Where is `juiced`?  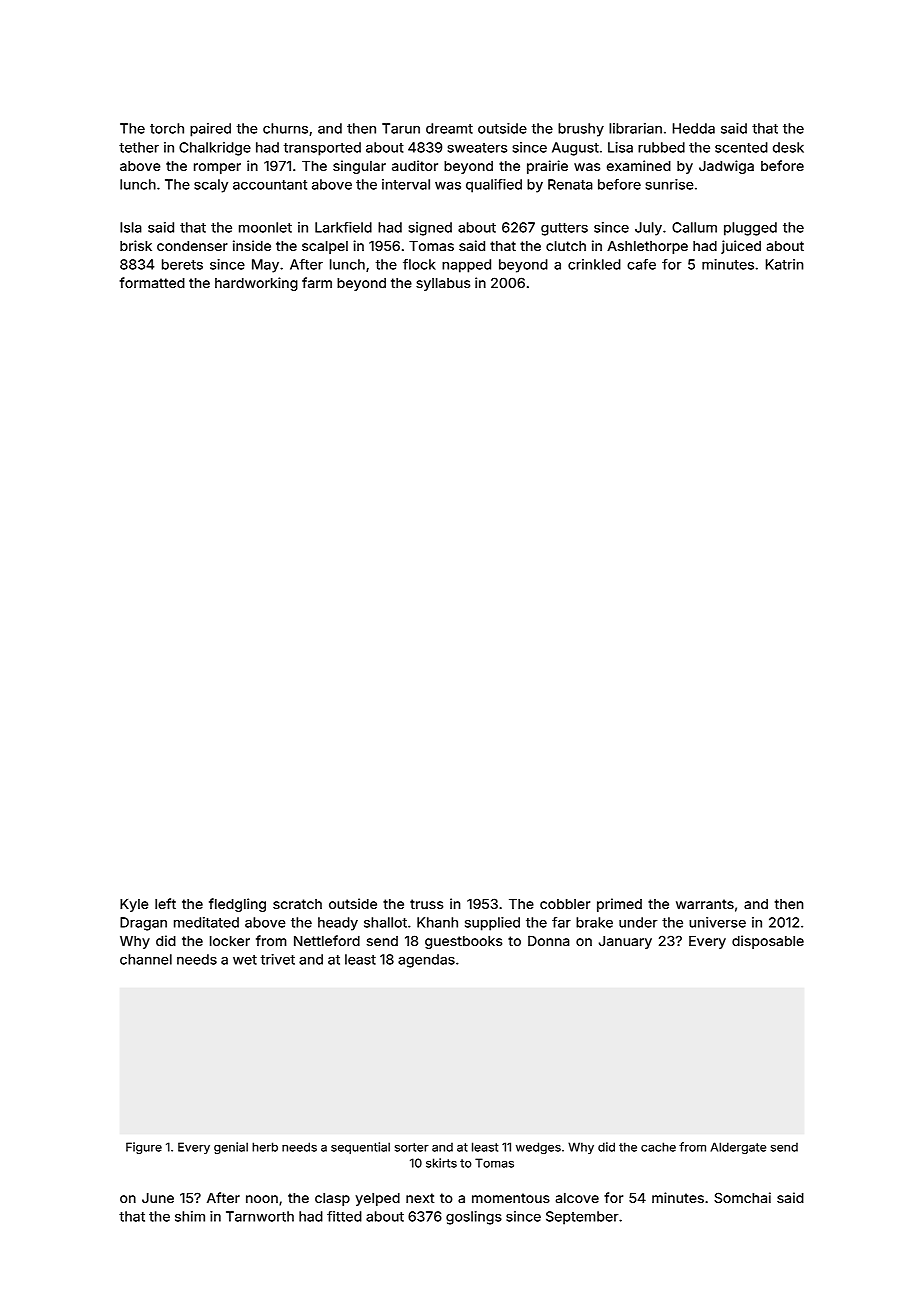 juiced is located at coordinates (741, 247).
